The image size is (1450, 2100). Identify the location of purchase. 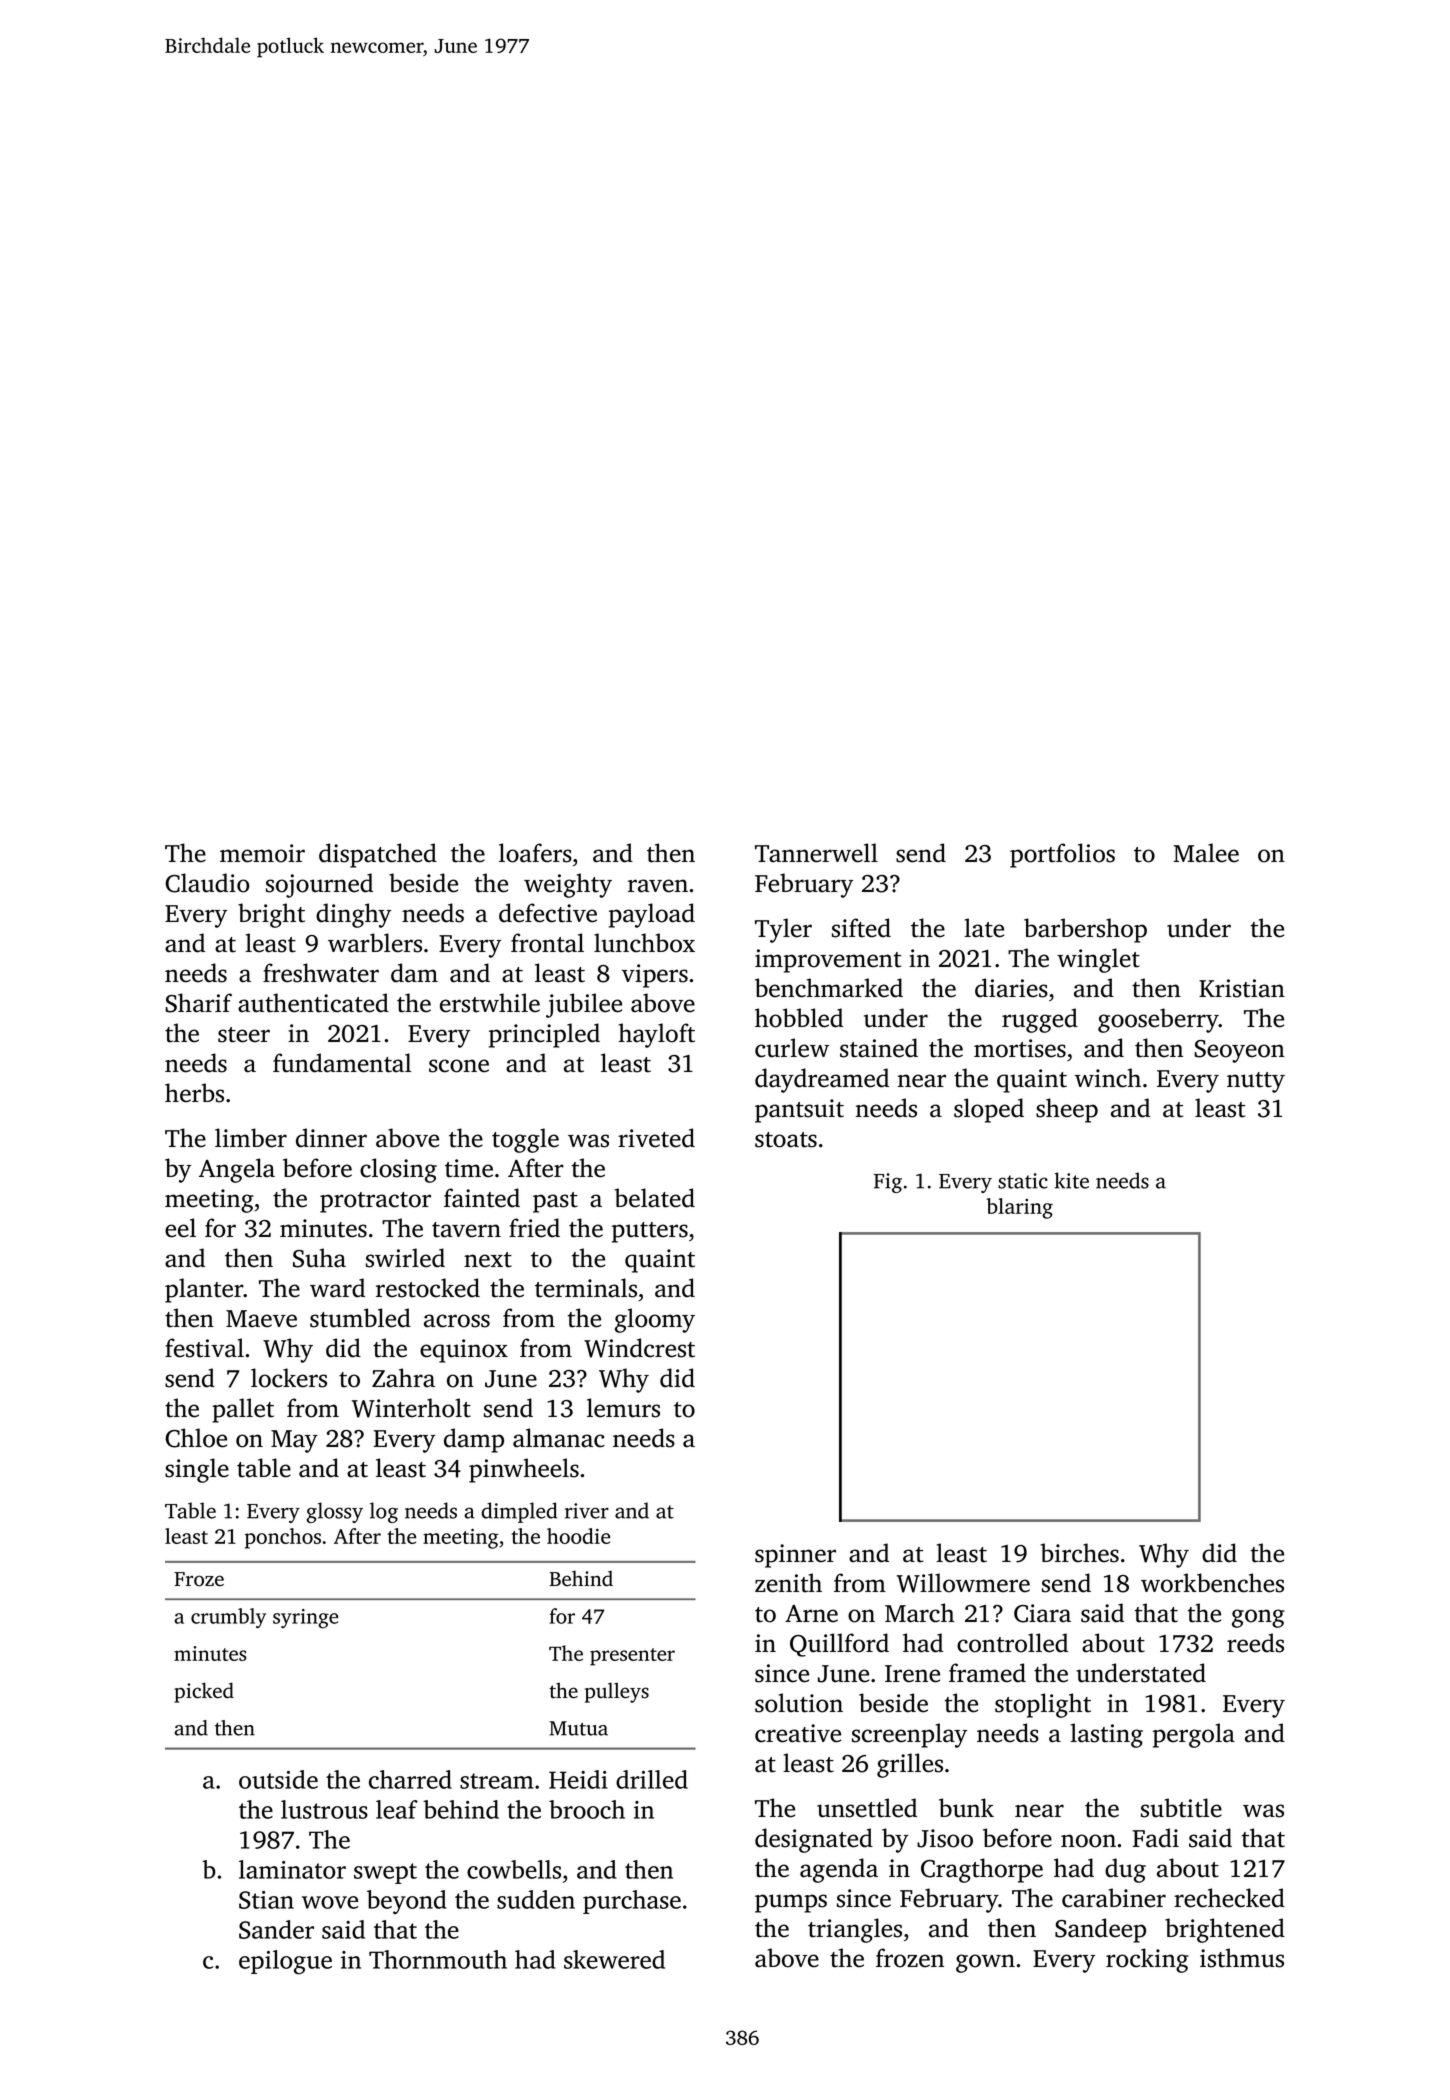
(632, 1902).
